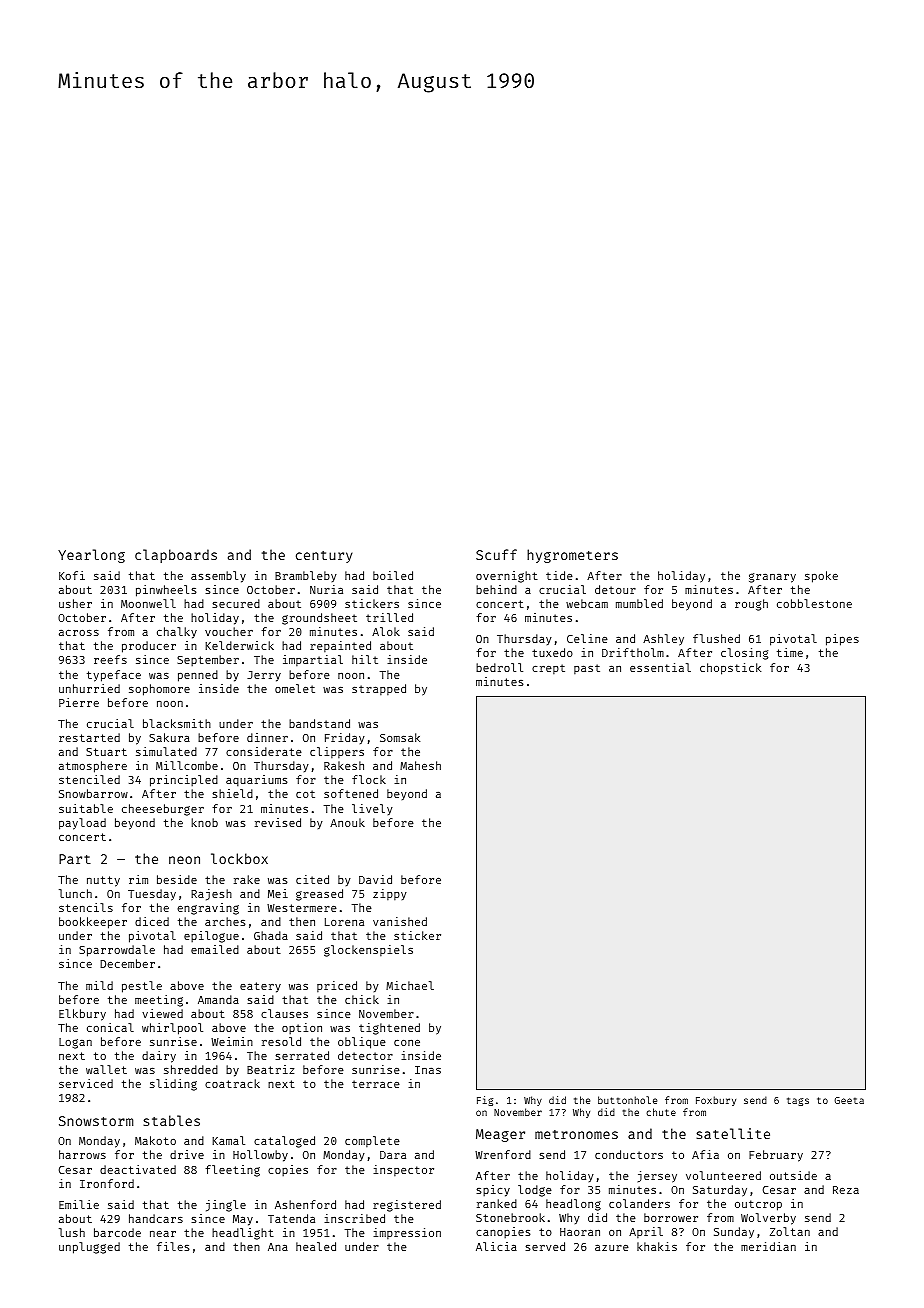  Describe the element at coordinates (510, 1217) in the screenshot. I see `Stonebrook` at that location.
